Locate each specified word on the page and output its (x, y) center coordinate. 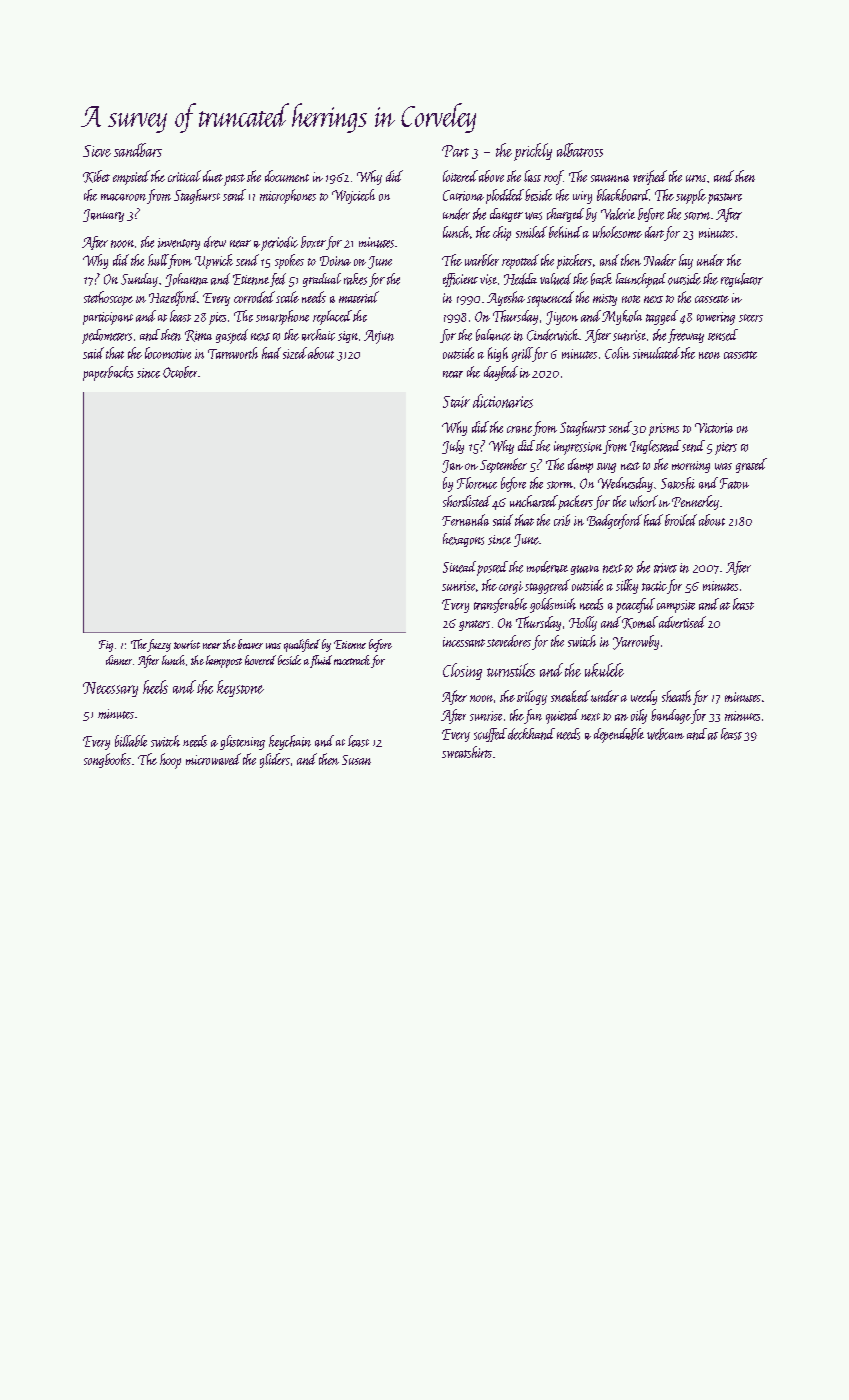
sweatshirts (467, 752)
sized (295, 353)
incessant (464, 642)
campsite (676, 606)
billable (131, 741)
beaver (250, 644)
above (491, 176)
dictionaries (503, 401)
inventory (179, 244)
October (180, 372)
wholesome (617, 232)
